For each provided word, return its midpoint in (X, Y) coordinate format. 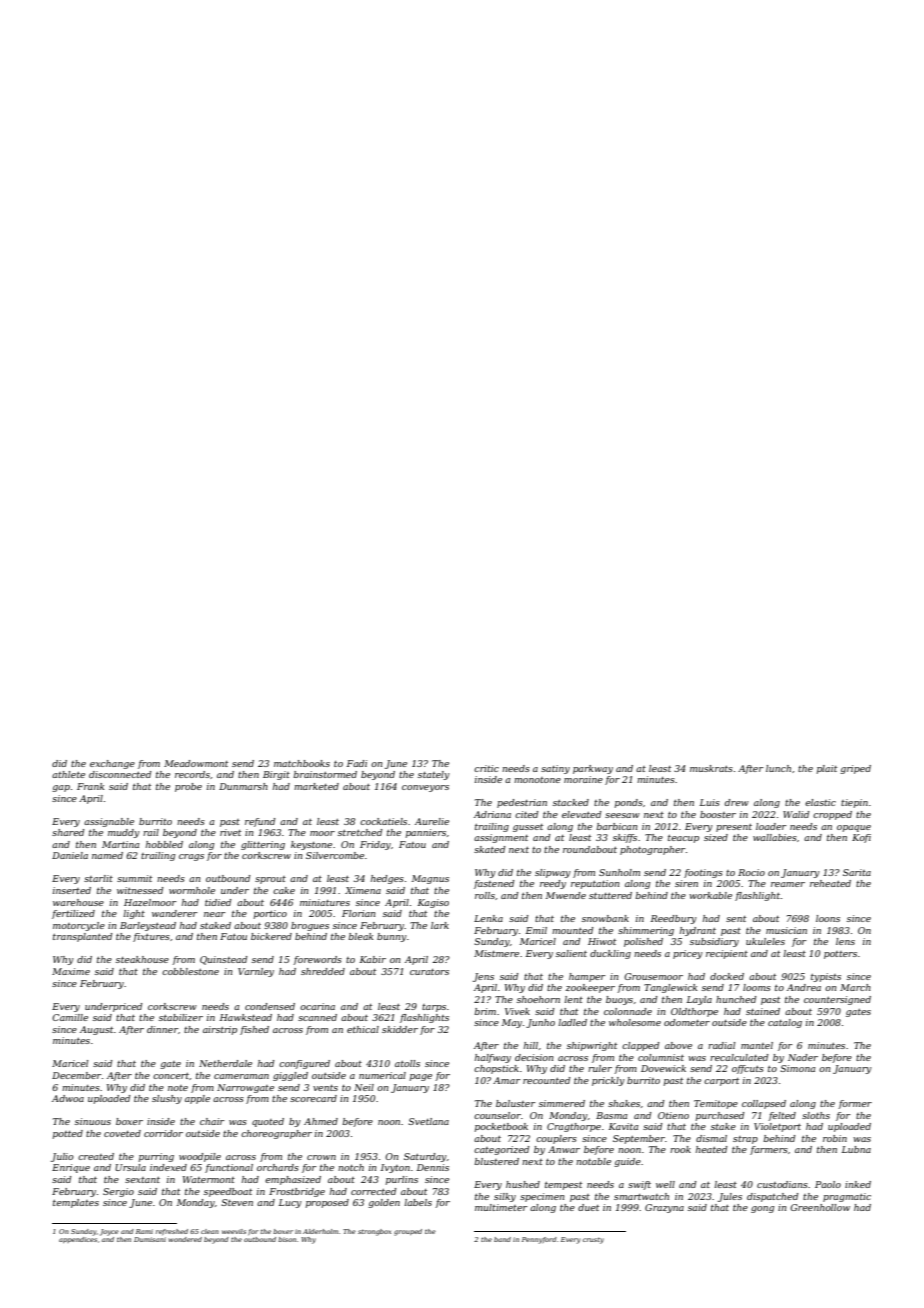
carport (721, 1082)
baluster (515, 1103)
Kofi (861, 838)
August (96, 1030)
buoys (619, 1000)
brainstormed (325, 774)
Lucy (290, 1203)
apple (197, 1099)
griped (855, 769)
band (502, 1239)
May (512, 1023)
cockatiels (383, 821)
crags (191, 857)
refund (260, 822)
